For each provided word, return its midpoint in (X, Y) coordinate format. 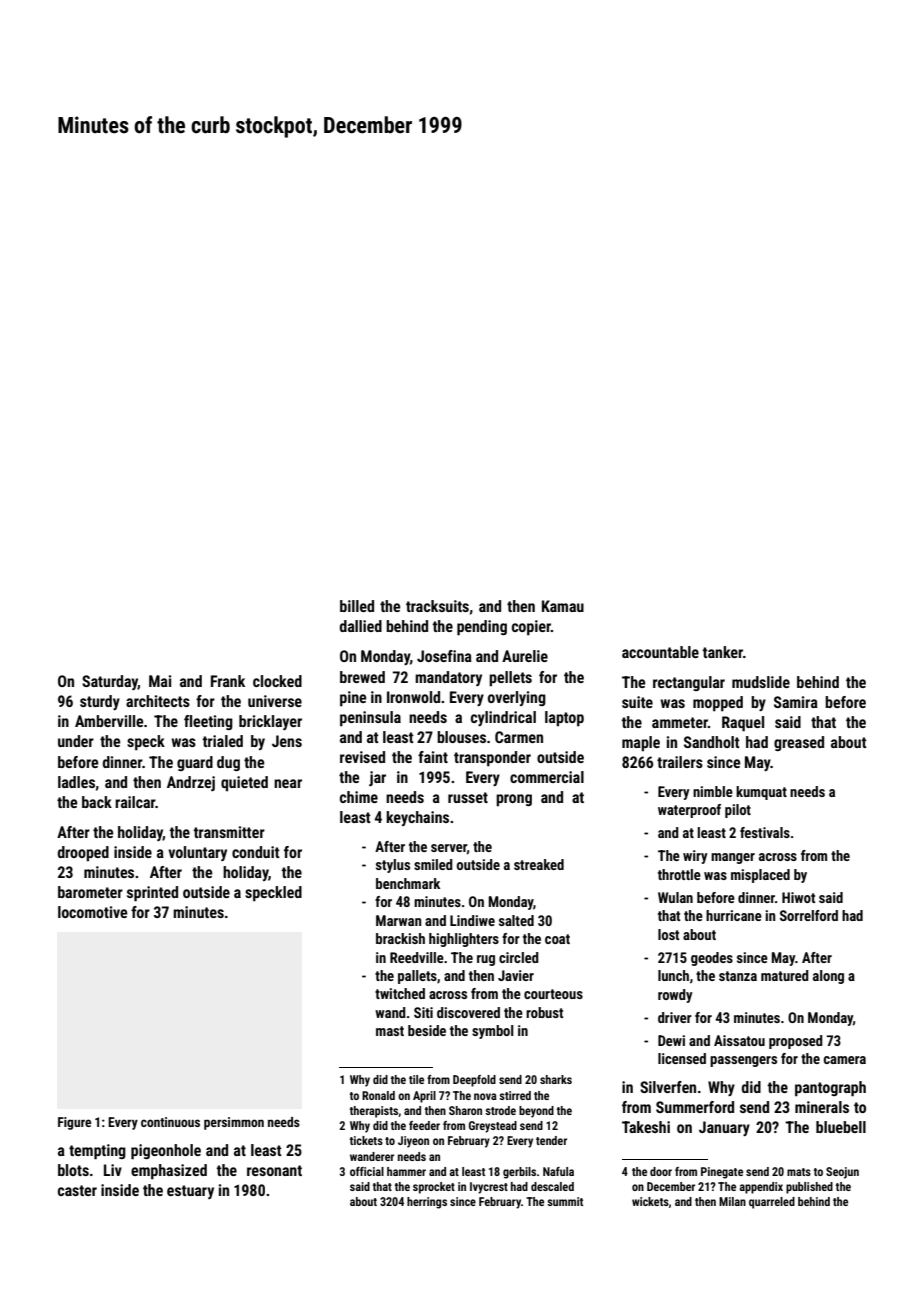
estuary (190, 1192)
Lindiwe (472, 920)
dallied (361, 626)
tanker (723, 652)
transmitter (229, 832)
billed (357, 606)
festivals (765, 832)
